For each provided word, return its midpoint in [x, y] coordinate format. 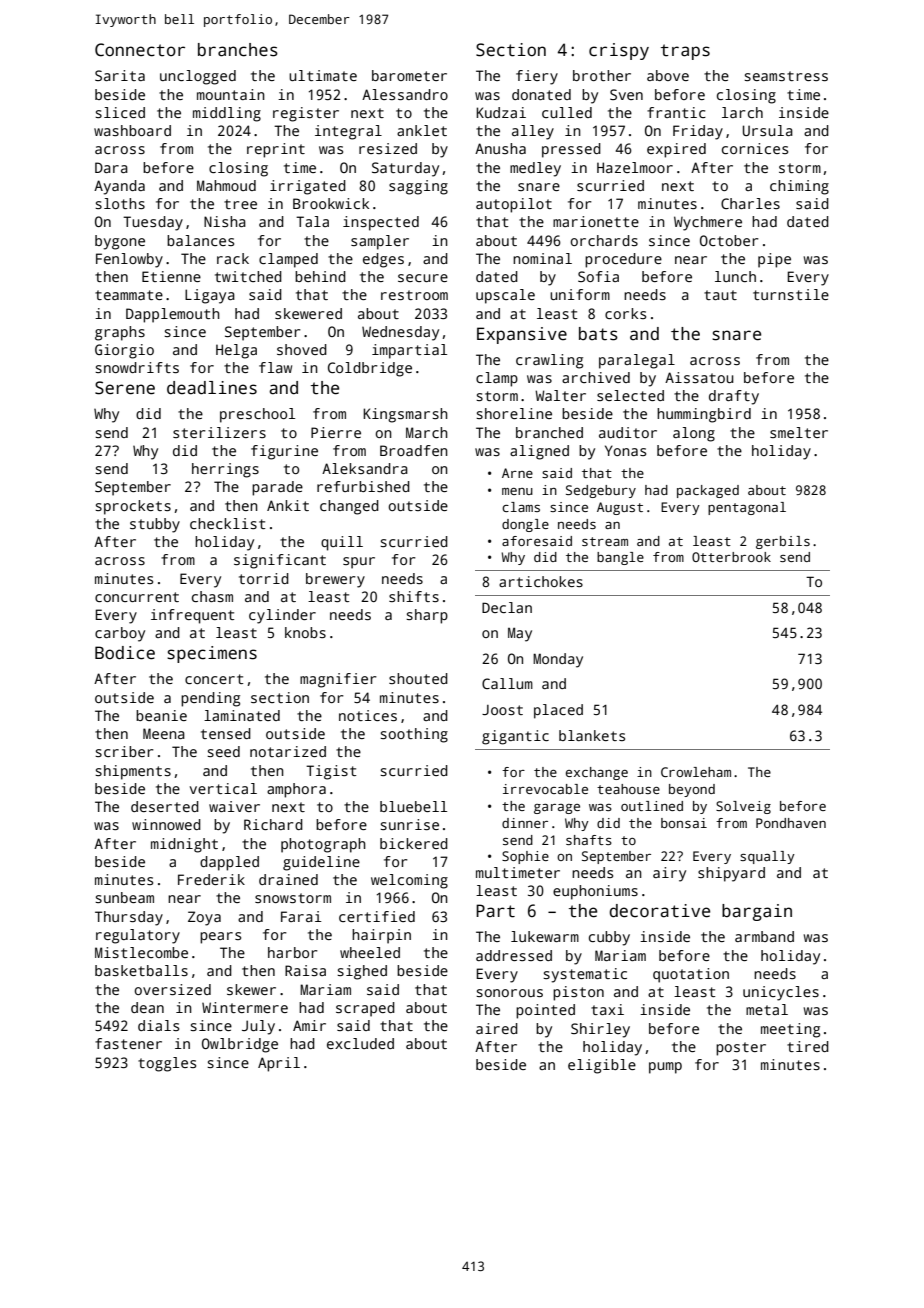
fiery [537, 77]
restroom [414, 295]
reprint [276, 150]
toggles [167, 1064]
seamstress [786, 76]
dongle [525, 525]
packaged [708, 491]
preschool [257, 415]
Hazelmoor [635, 167]
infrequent [192, 616]
